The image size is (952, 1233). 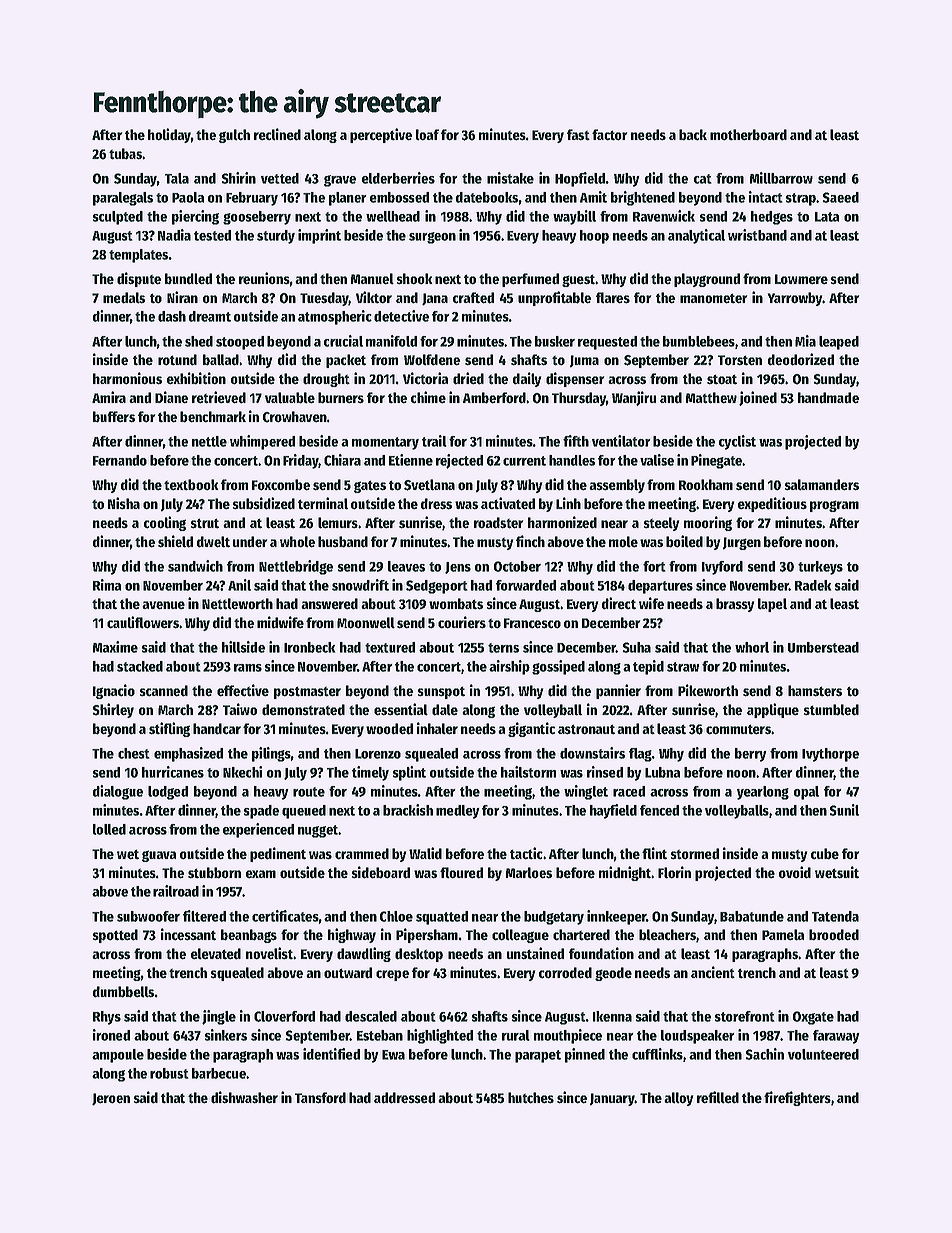 I want to click on Lowmere, so click(x=801, y=279).
